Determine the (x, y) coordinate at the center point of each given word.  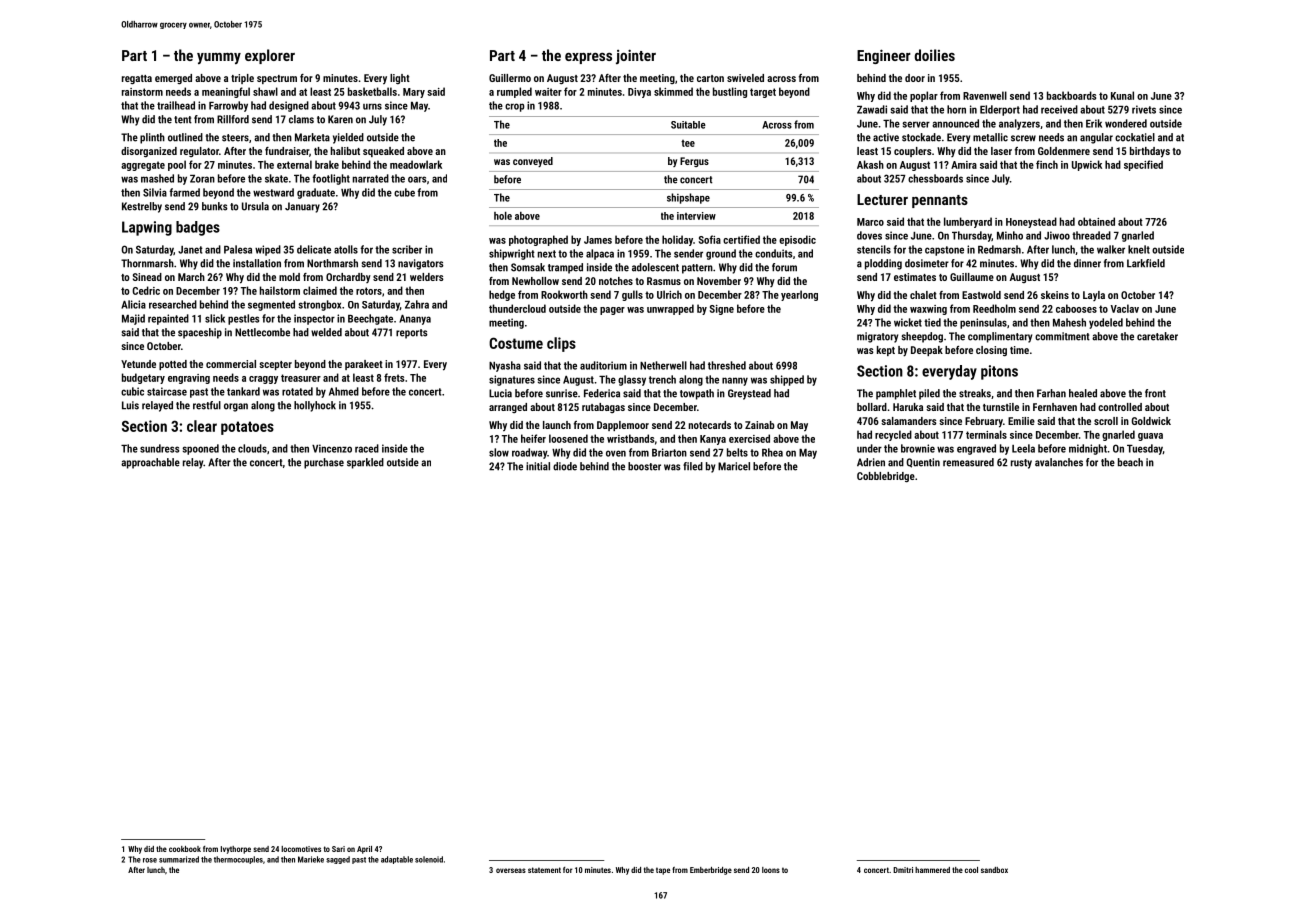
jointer (636, 56)
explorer (270, 56)
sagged (338, 860)
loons (771, 870)
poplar (924, 96)
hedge (502, 295)
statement (544, 870)
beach (1130, 462)
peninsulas (983, 323)
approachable (150, 463)
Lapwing (147, 228)
